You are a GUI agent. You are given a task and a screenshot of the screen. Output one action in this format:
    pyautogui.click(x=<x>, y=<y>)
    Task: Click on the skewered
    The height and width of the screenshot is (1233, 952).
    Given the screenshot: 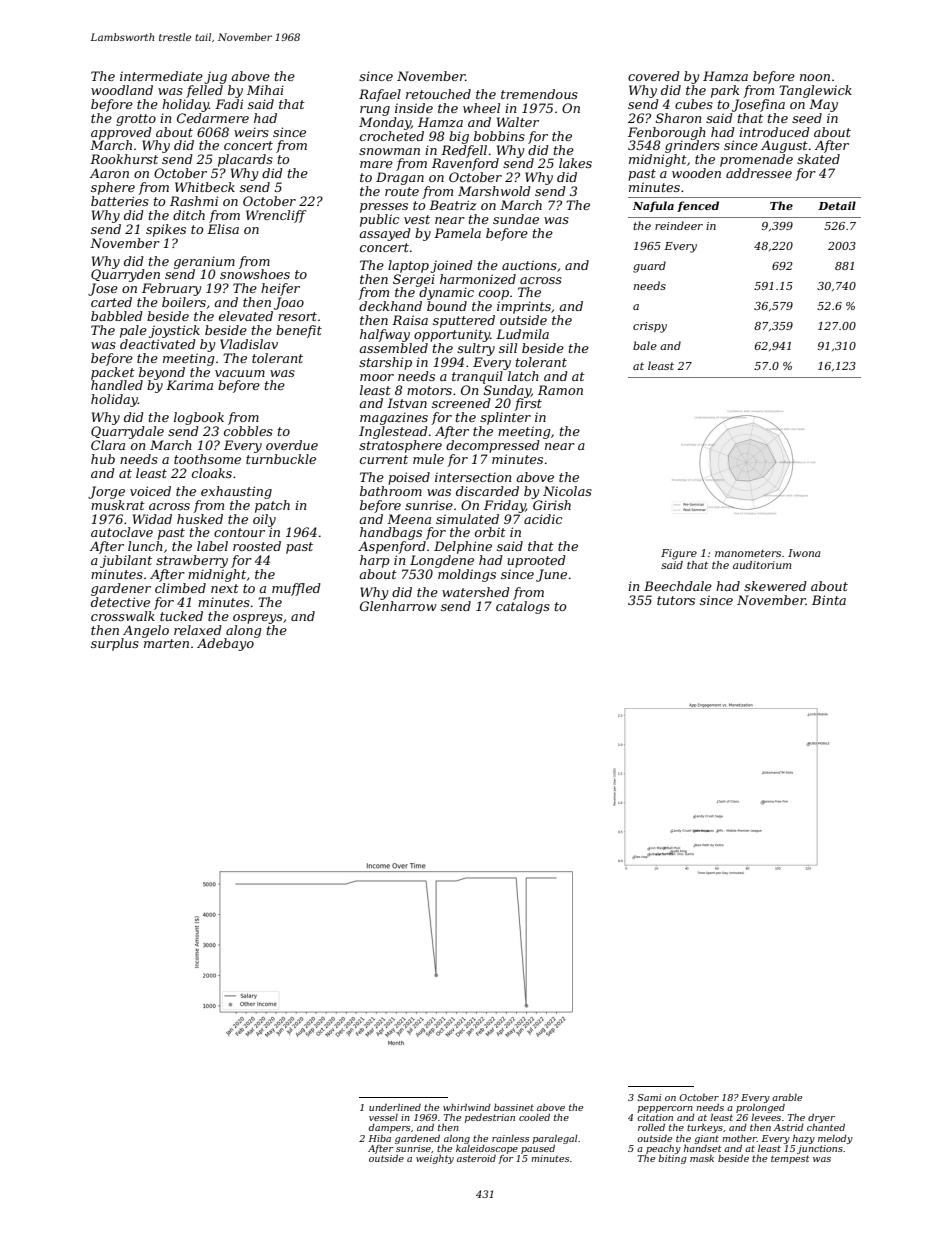 What is the action you would take?
    pyautogui.click(x=775, y=586)
